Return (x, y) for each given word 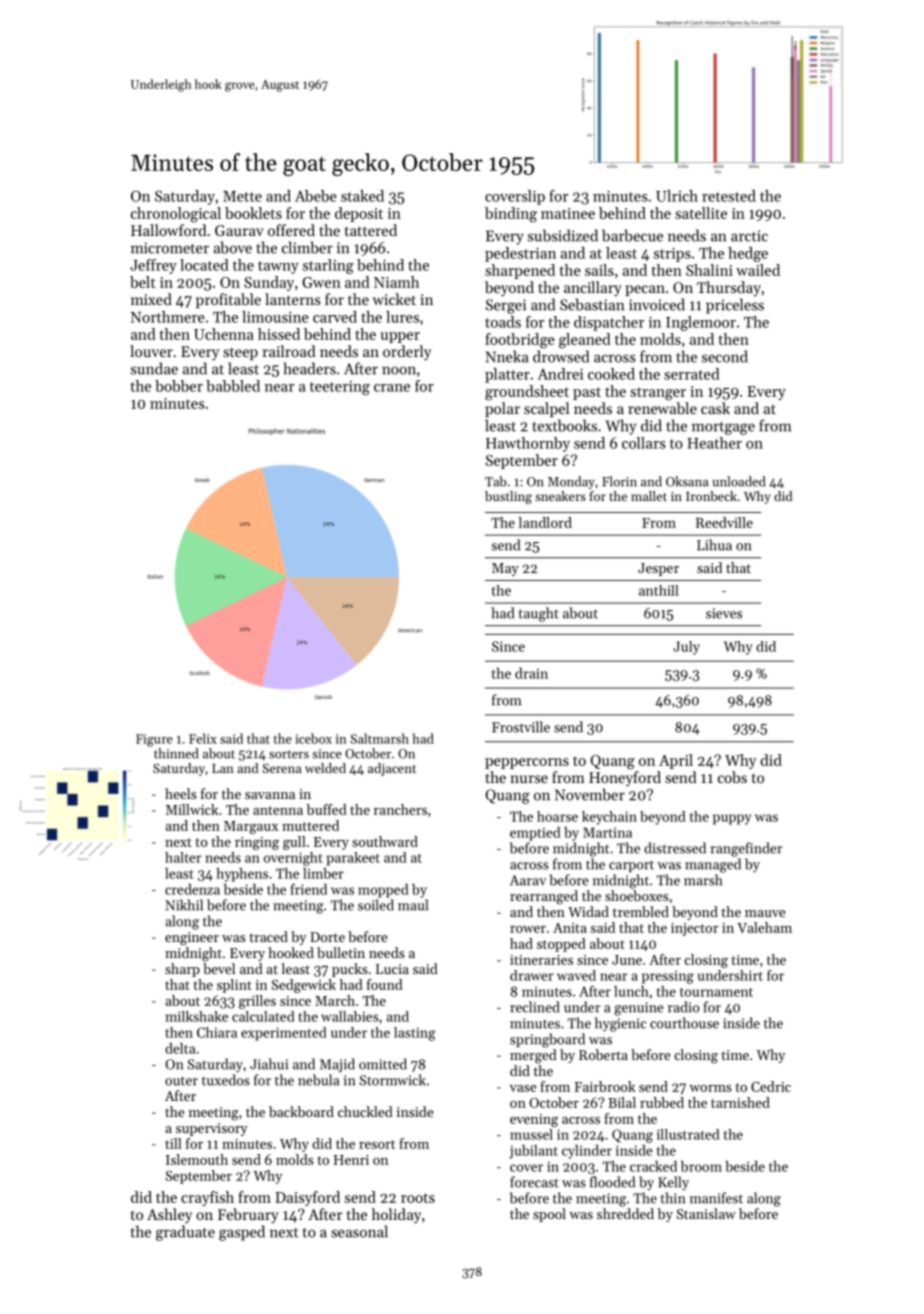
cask (715, 408)
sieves (724, 613)
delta (180, 1048)
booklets (253, 213)
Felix (203, 738)
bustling (508, 497)
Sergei (506, 306)
